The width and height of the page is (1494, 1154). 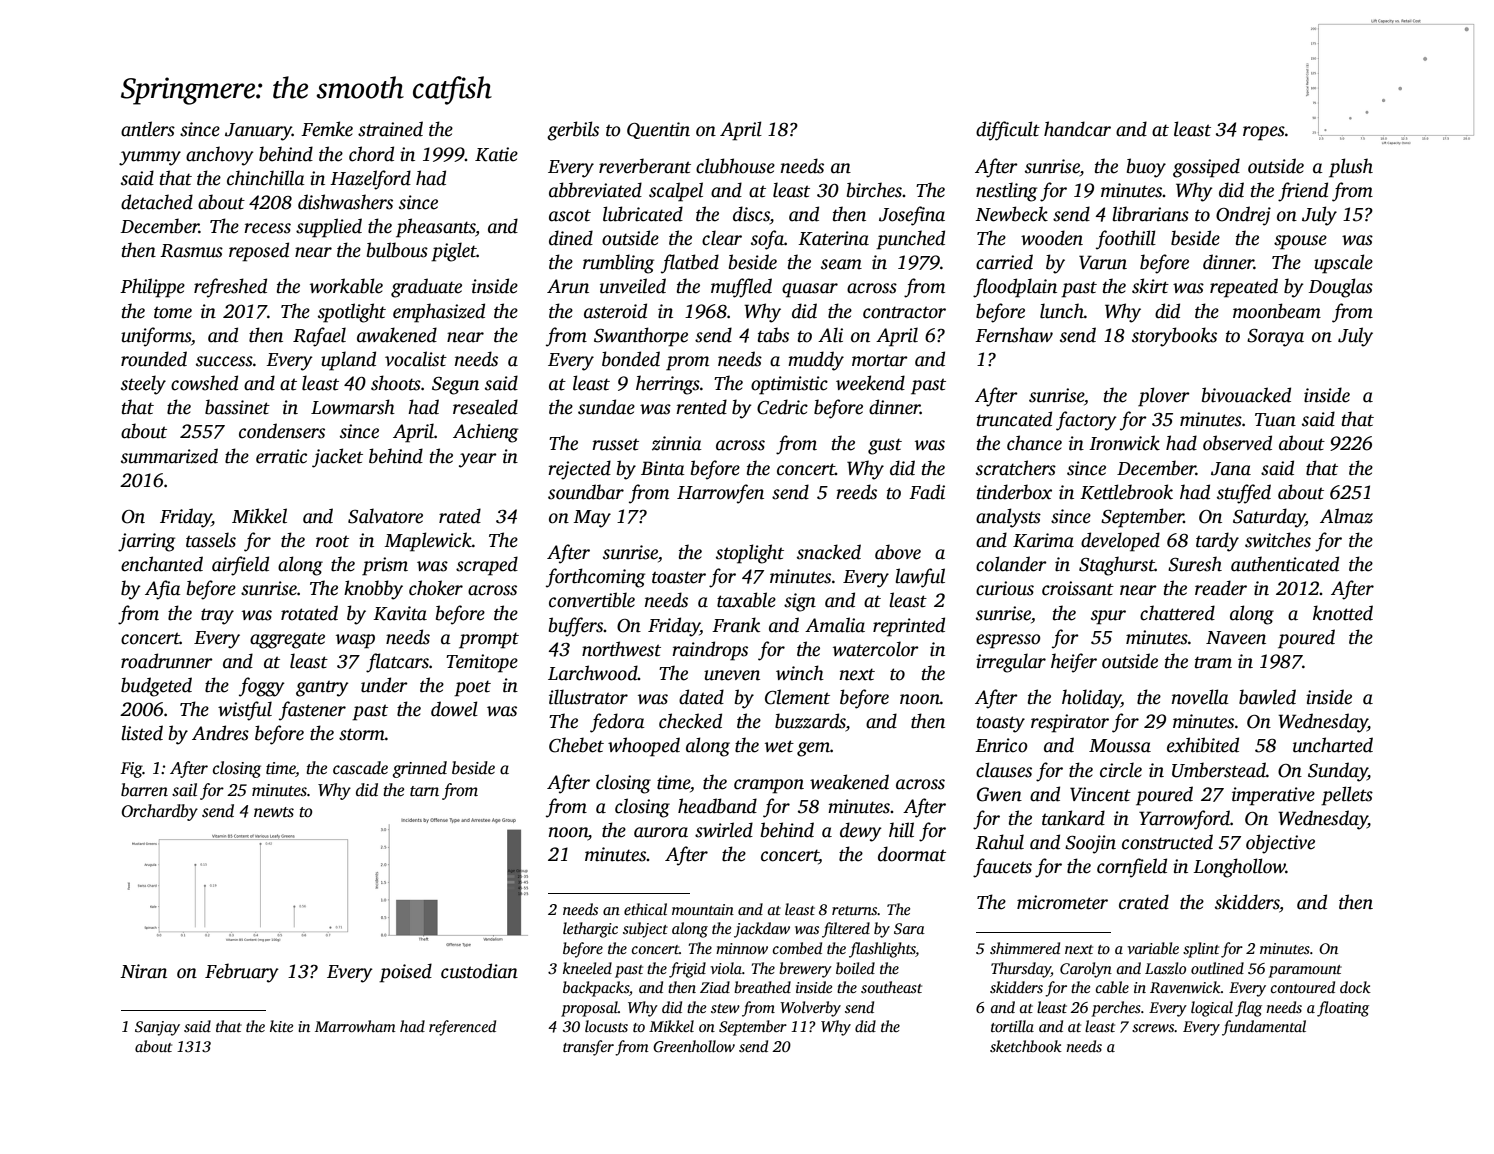 I want to click on sketchbook, so click(x=1026, y=1046).
